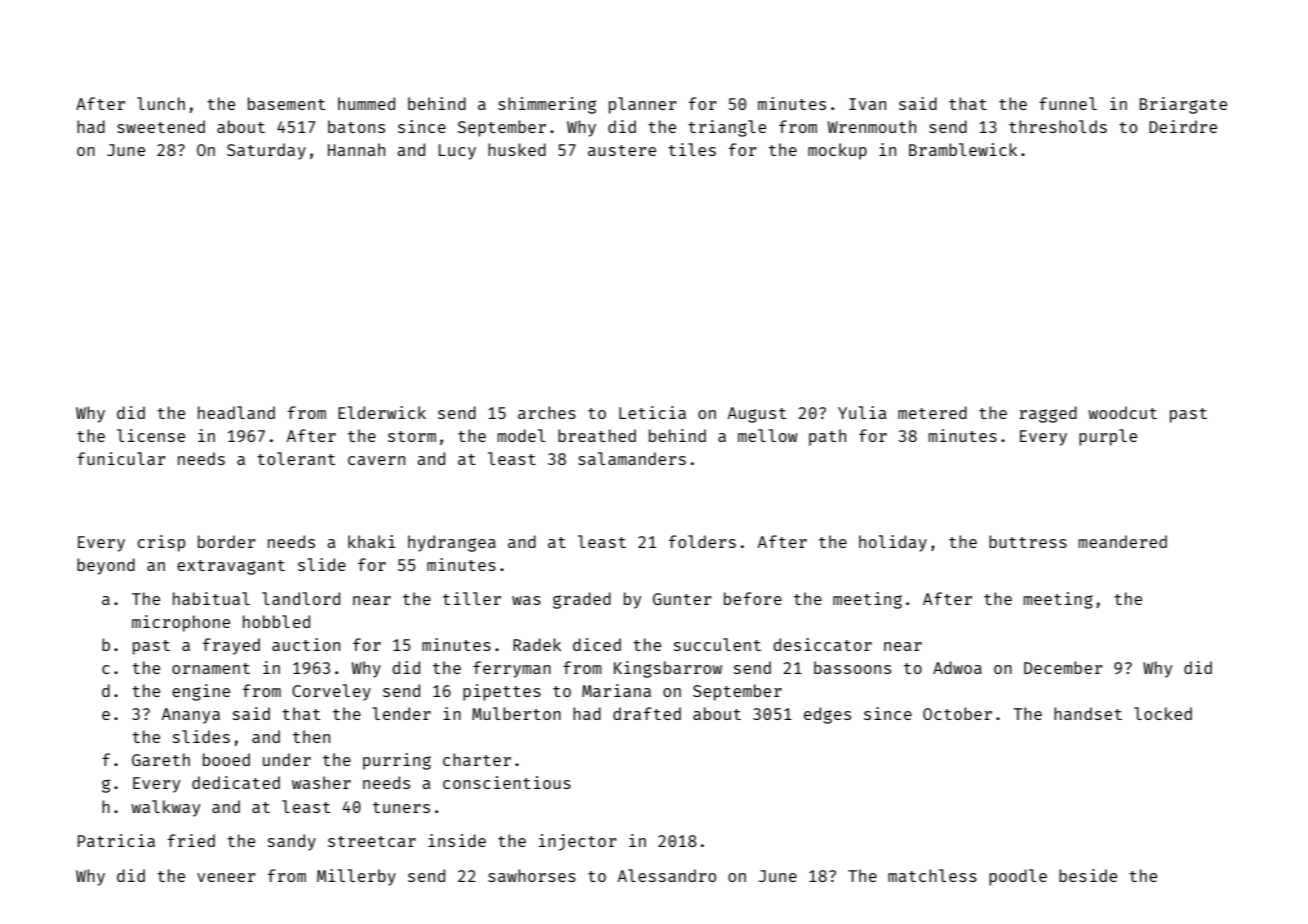 The image size is (1308, 924). Describe the element at coordinates (632, 458) in the image. I see `salamanders` at that location.
